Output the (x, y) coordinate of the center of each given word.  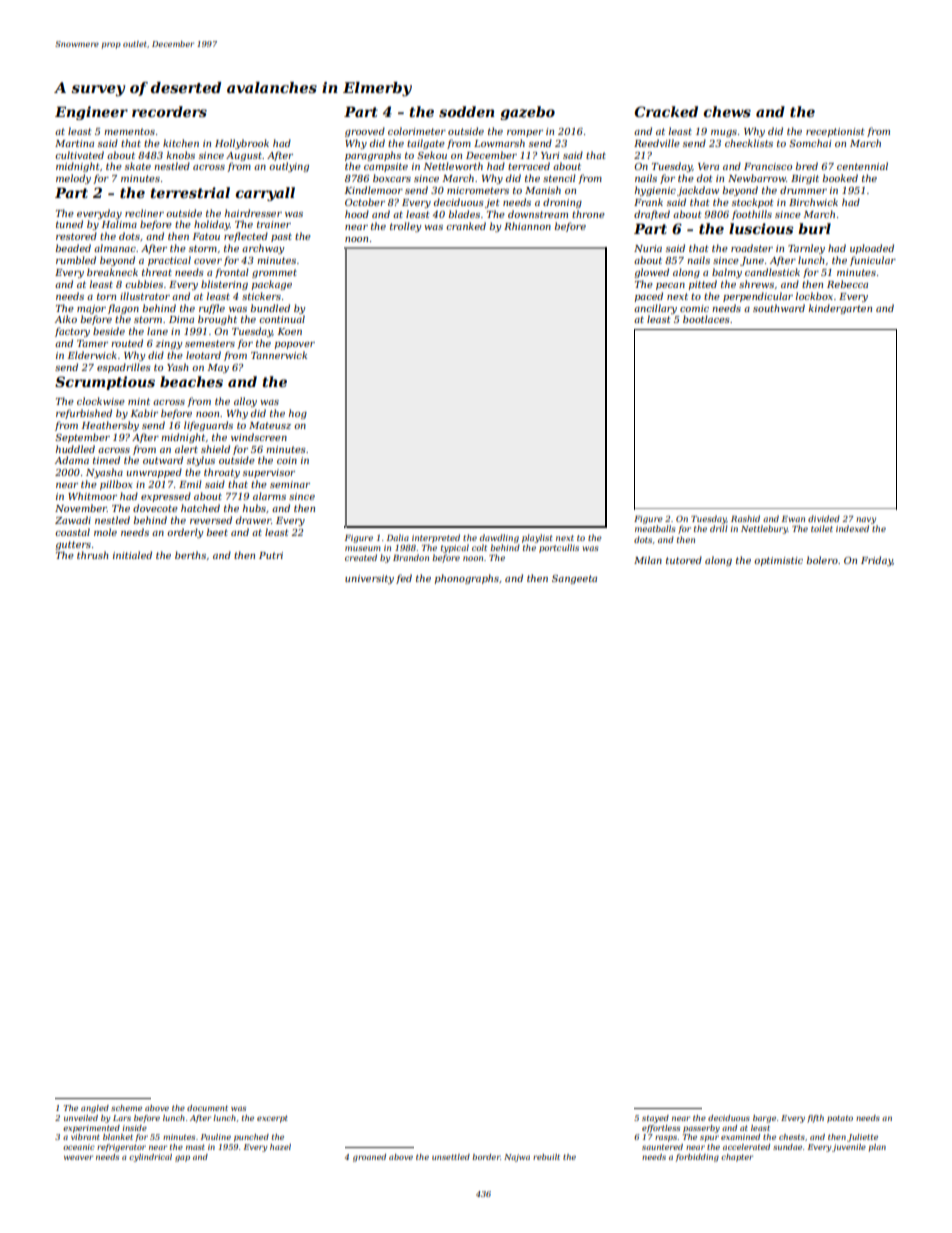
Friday (877, 561)
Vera (708, 166)
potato (840, 1119)
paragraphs (373, 156)
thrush (92, 555)
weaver (78, 1157)
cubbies (144, 284)
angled (95, 1109)
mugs (724, 133)
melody (73, 179)
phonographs (467, 579)
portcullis (559, 548)
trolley (405, 227)
